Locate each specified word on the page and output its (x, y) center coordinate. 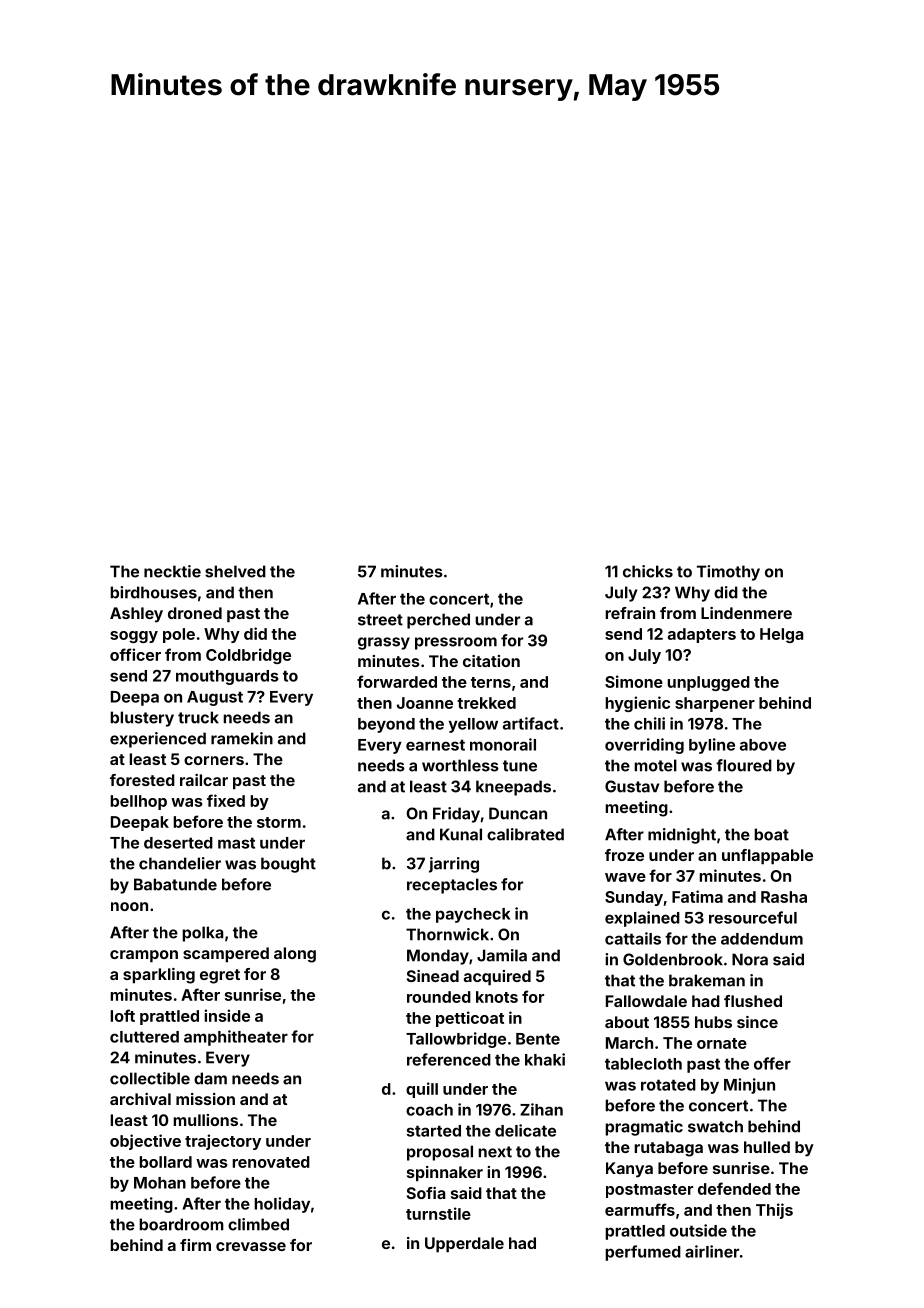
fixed (226, 800)
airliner (712, 1251)
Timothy (728, 573)
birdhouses (153, 592)
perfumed (643, 1253)
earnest (435, 745)
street (380, 620)
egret (220, 976)
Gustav (632, 786)
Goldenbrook (673, 959)
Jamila (502, 955)
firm (195, 1245)
